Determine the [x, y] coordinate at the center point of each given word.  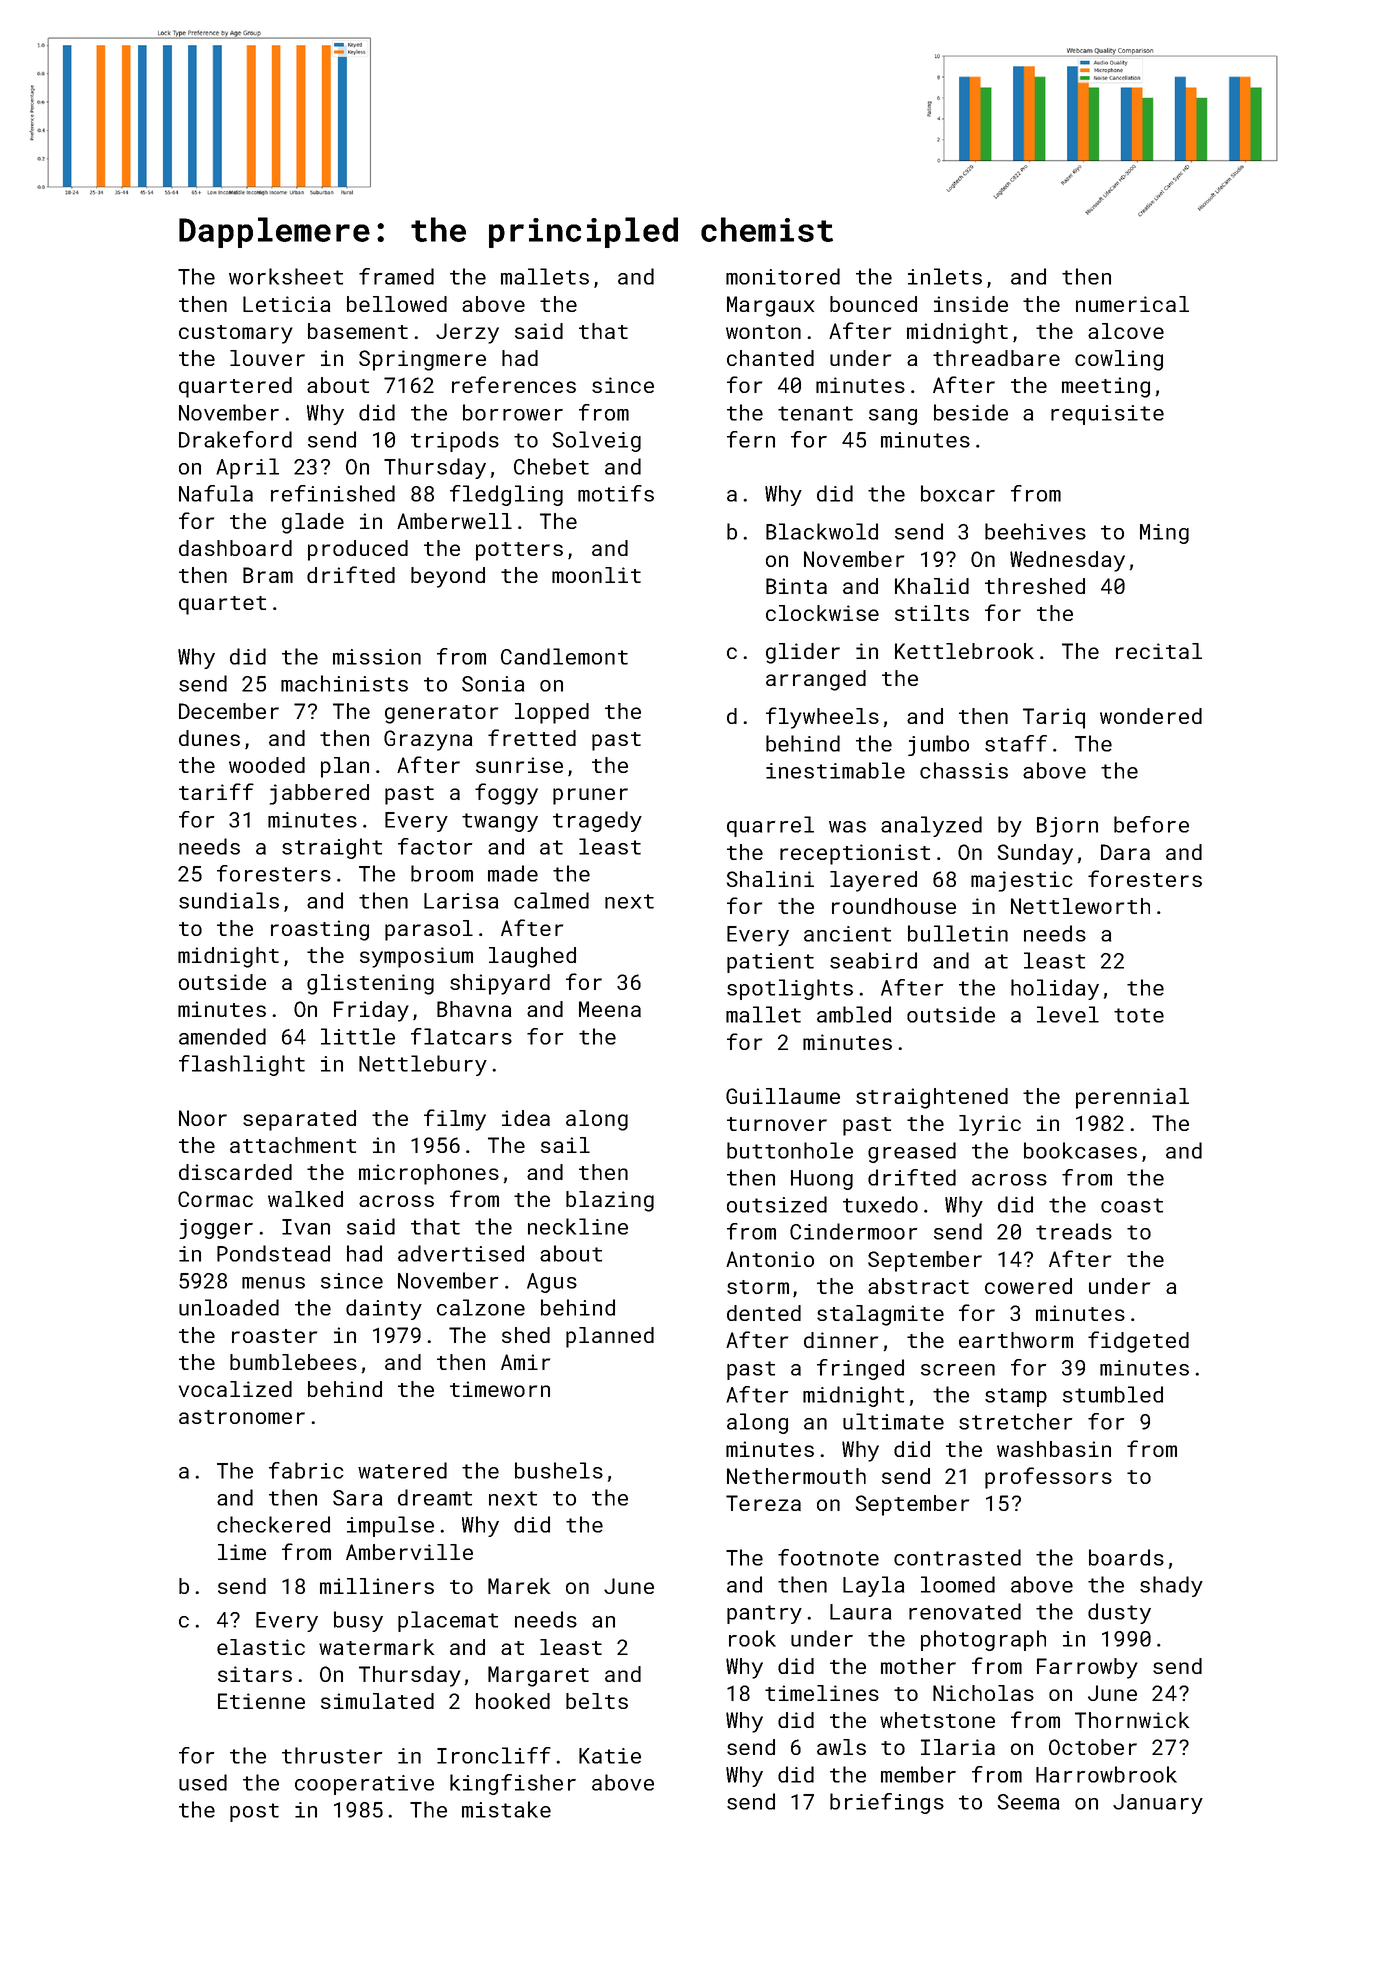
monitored [783, 276]
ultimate [893, 1421]
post [254, 1812]
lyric [990, 1125]
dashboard [235, 548]
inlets [945, 276]
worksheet [286, 276]
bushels [559, 1470]
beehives [1035, 531]
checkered [273, 1524]
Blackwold [822, 531]
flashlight [242, 1065]
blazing [610, 1201]
